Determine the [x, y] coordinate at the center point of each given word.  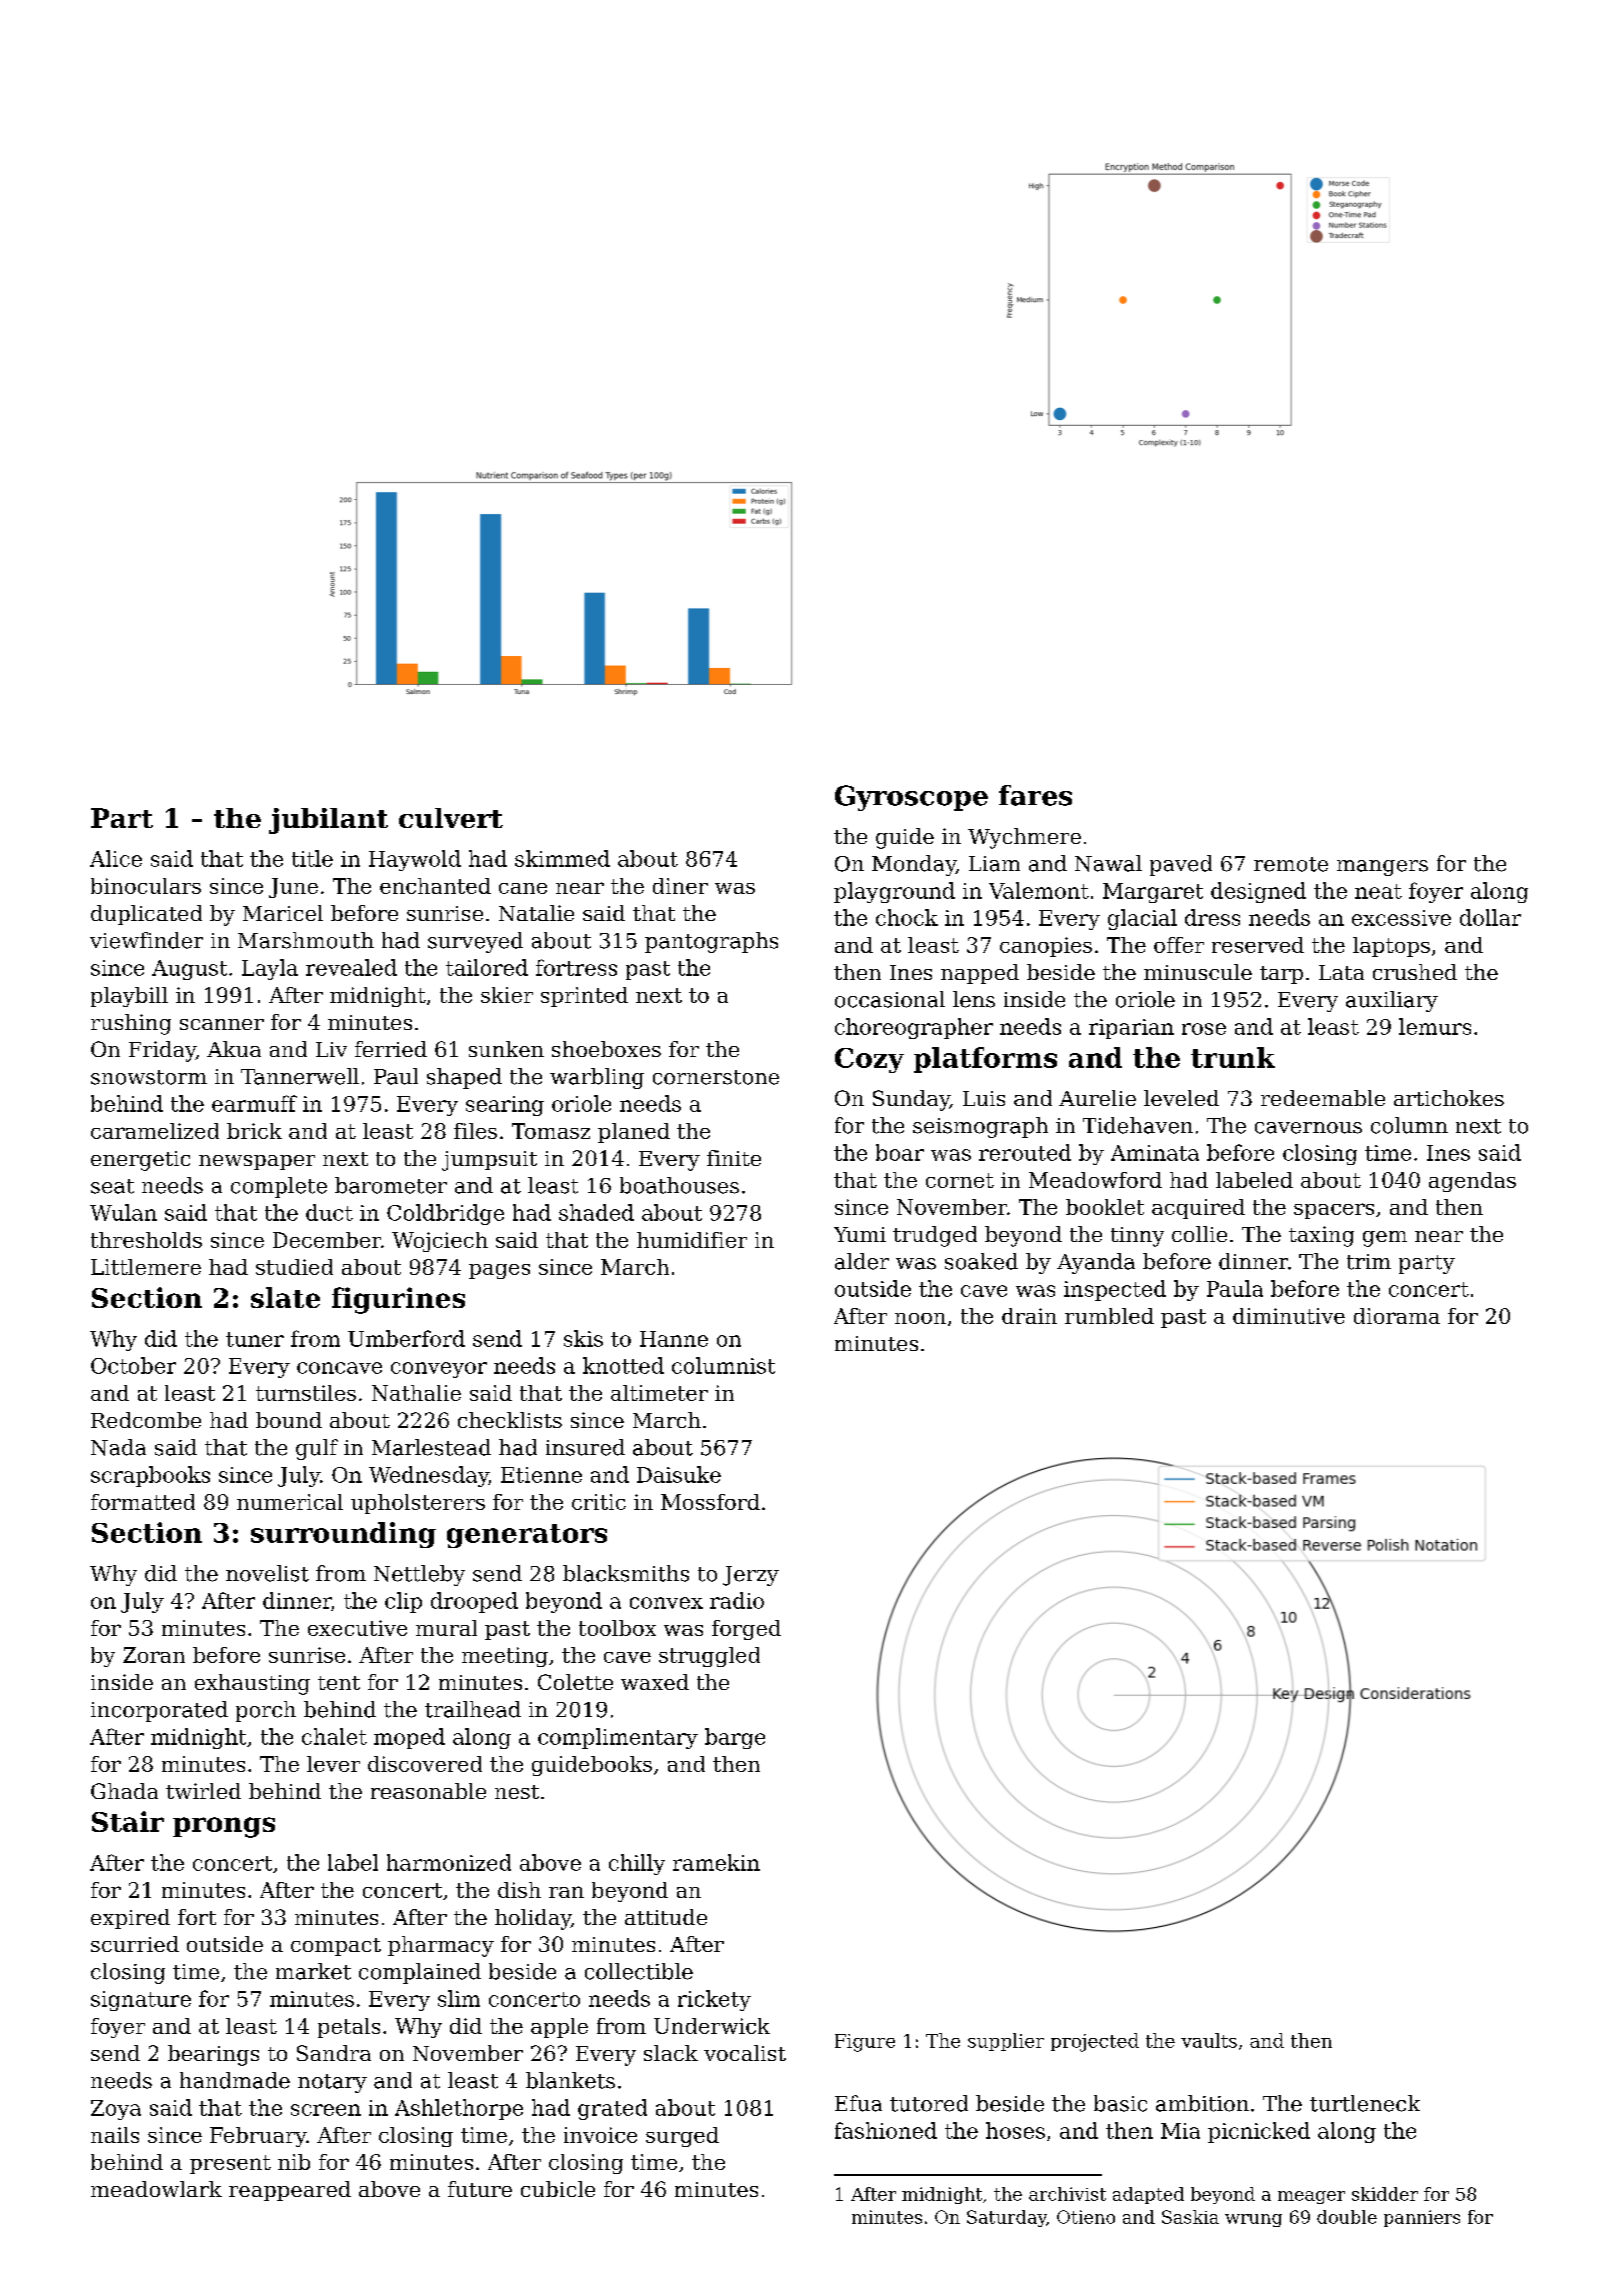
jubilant [328, 821]
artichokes [1449, 1098]
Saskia [1190, 2217]
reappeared [290, 2191]
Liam [994, 864]
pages [499, 1271]
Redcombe [146, 1420]
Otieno [1086, 2217]
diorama [1397, 1316]
